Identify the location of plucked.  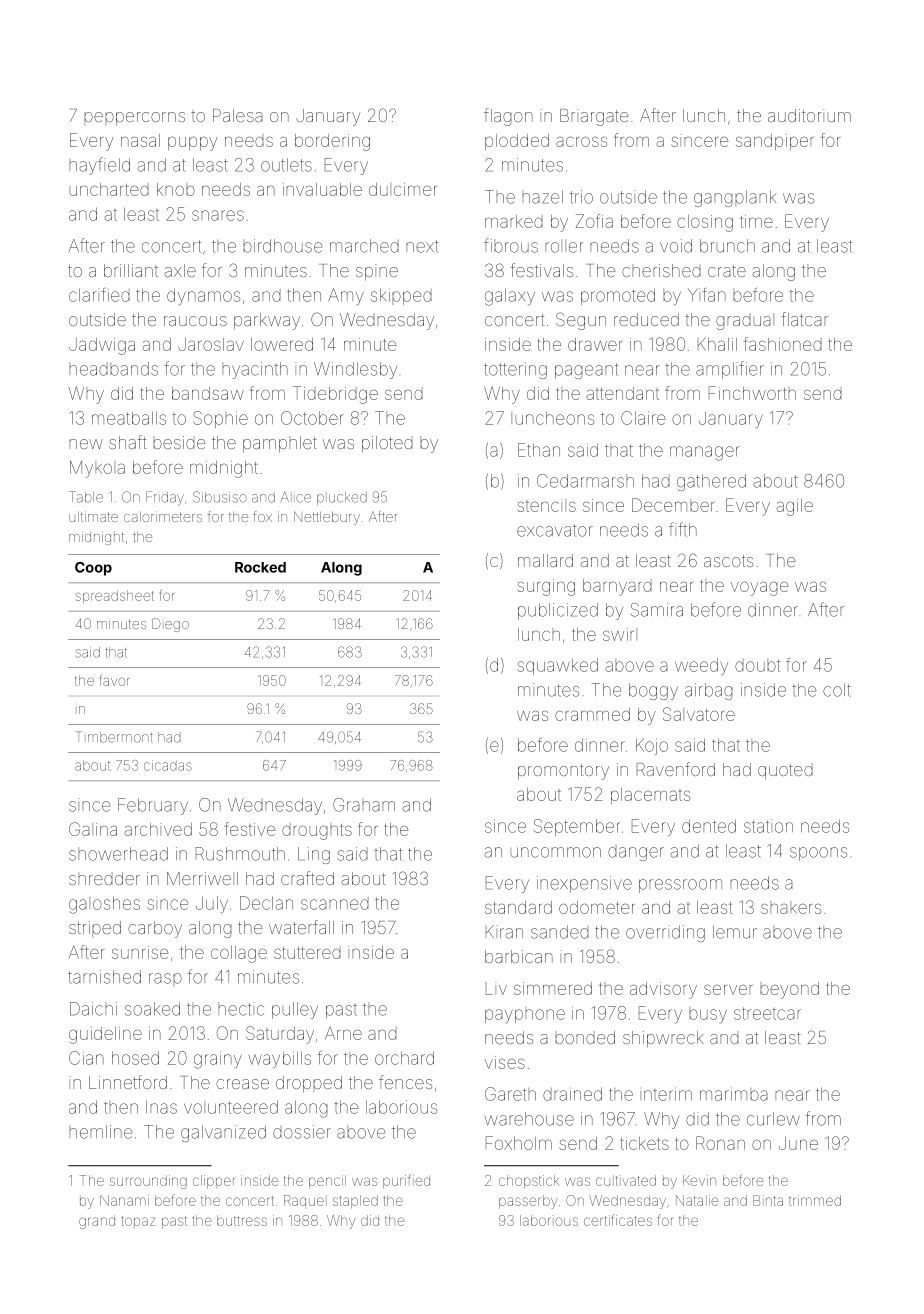
(342, 498).
